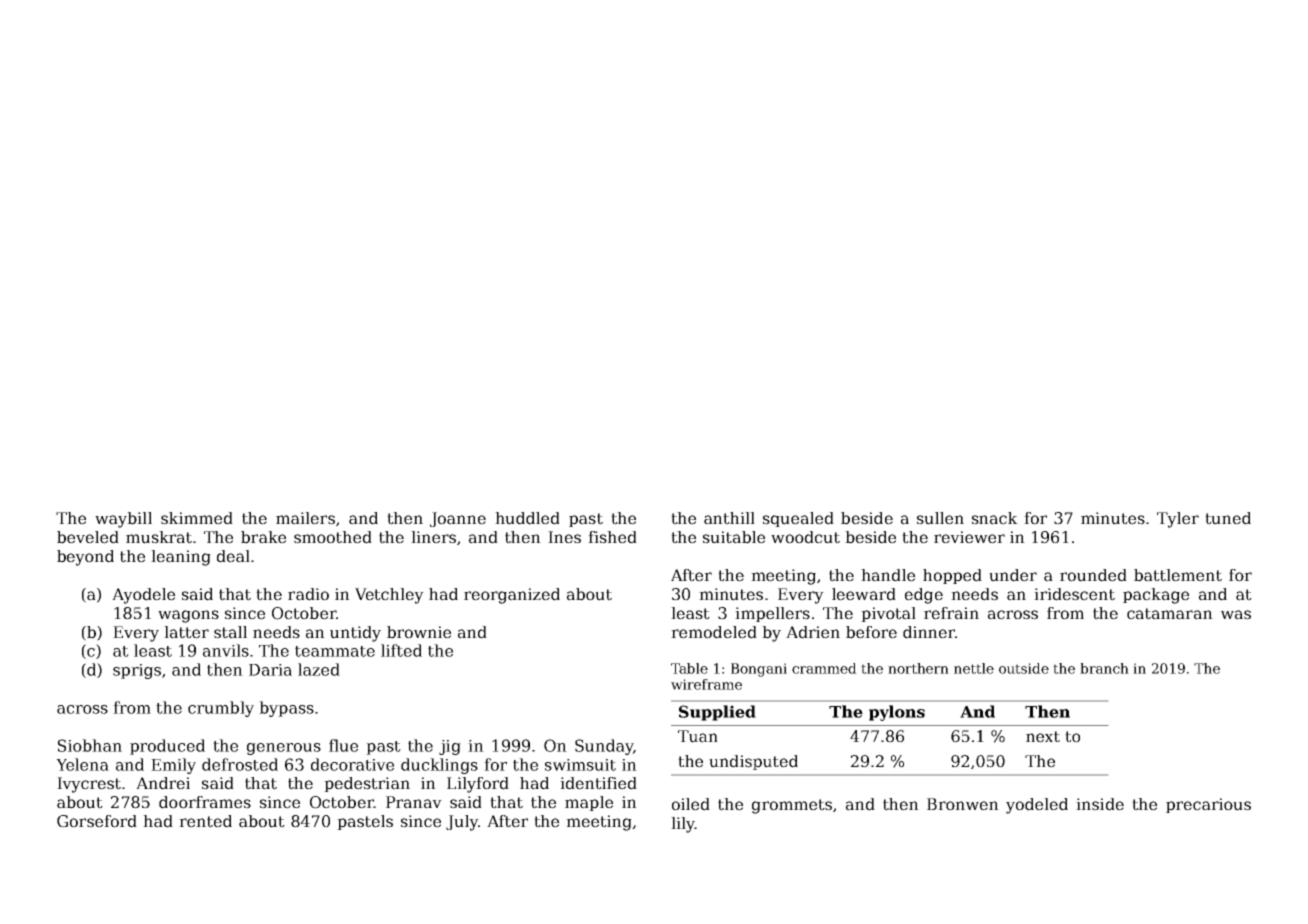 This screenshot has width=1308, height=924. What do you see at coordinates (698, 736) in the screenshot?
I see `Tuan` at bounding box center [698, 736].
